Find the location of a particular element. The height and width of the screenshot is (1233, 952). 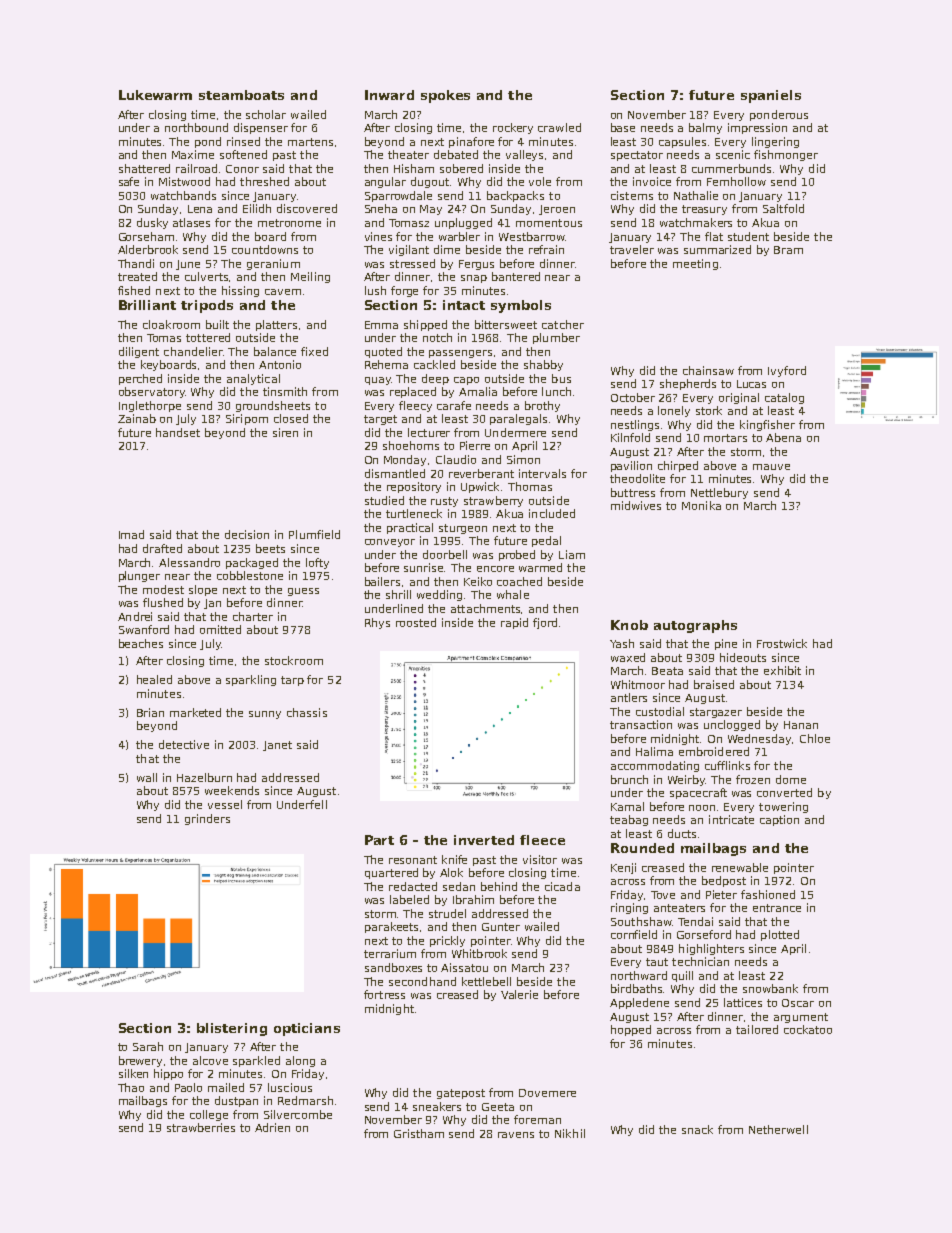

spaniels is located at coordinates (771, 96).
